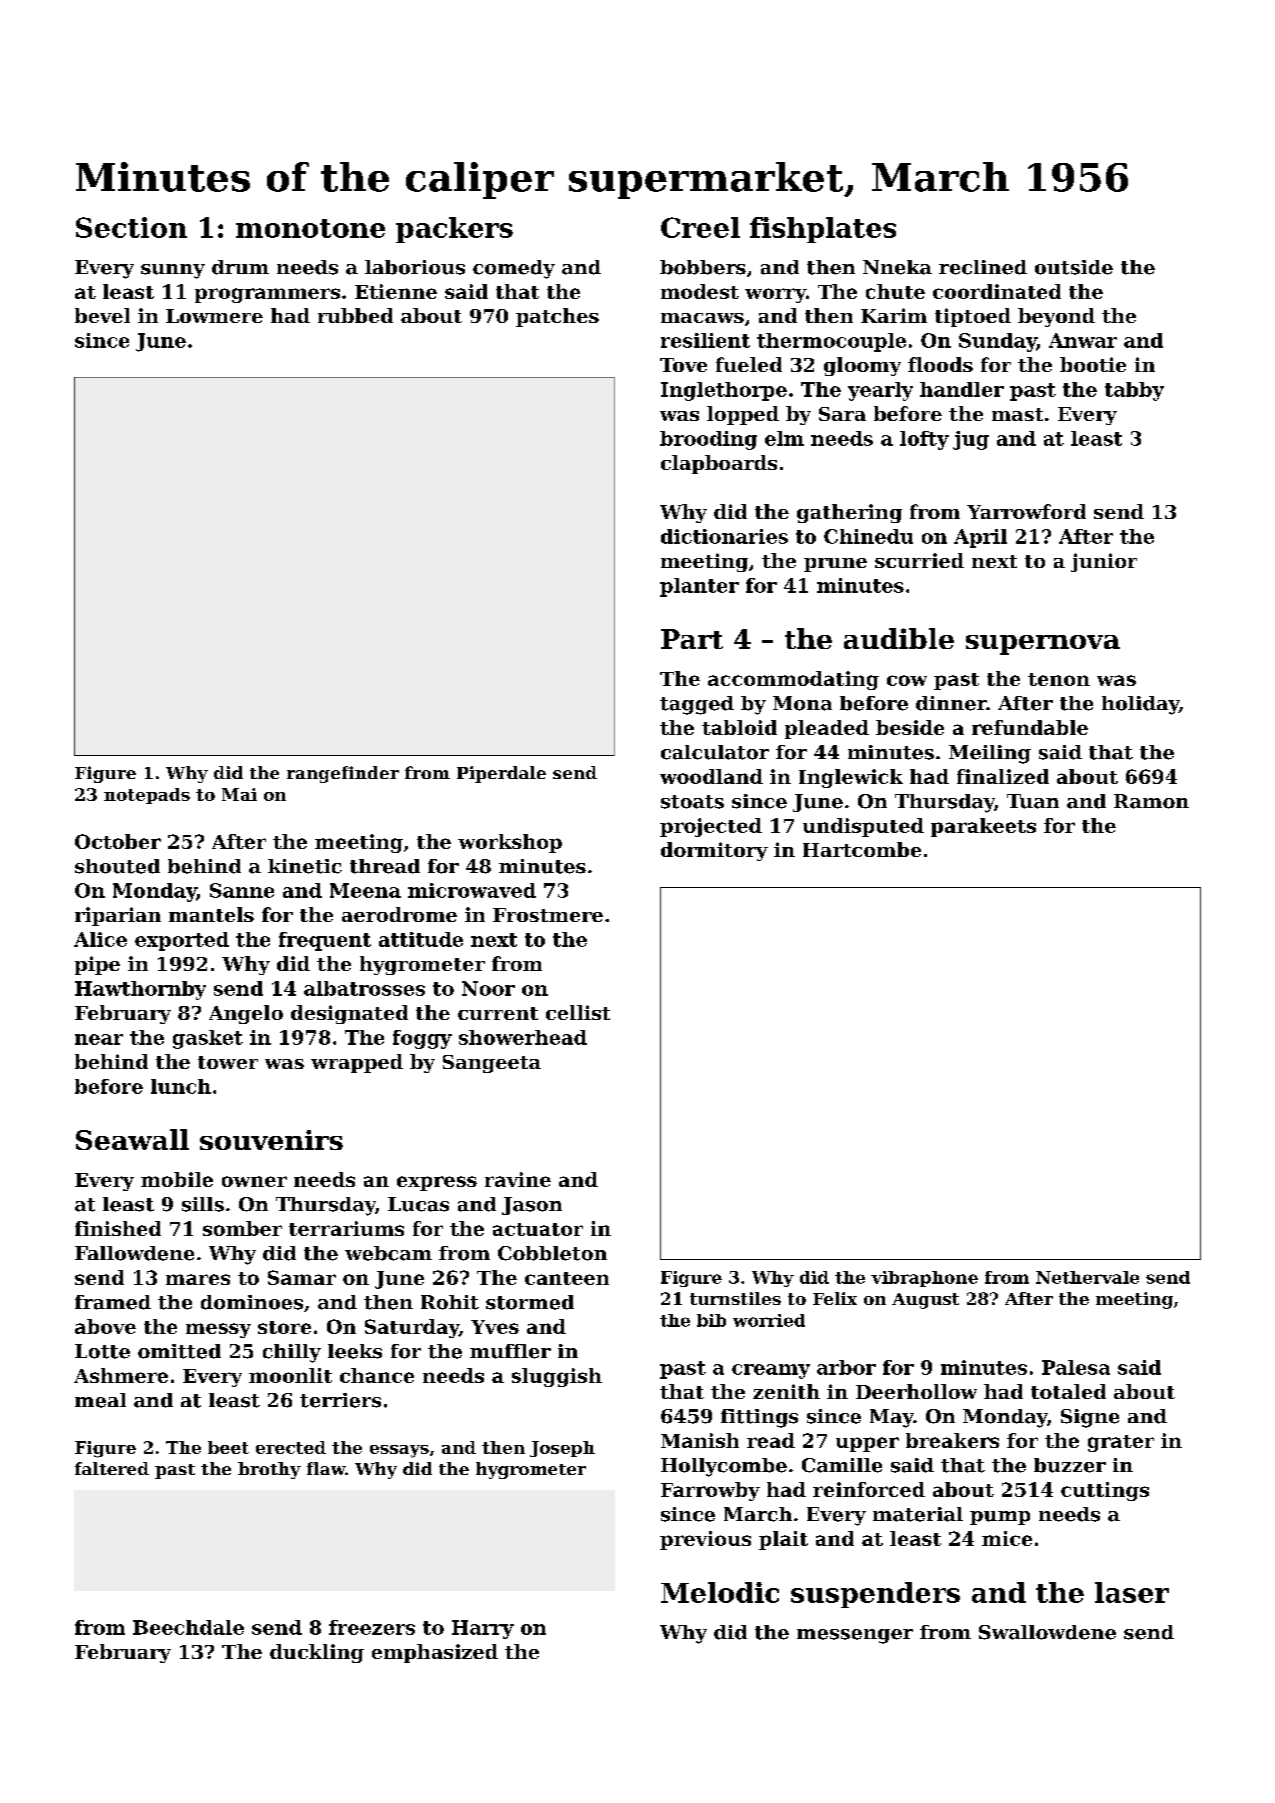 This screenshot has width=1275, height=1803. Describe the element at coordinates (567, 1278) in the screenshot. I see `canteen` at that location.
